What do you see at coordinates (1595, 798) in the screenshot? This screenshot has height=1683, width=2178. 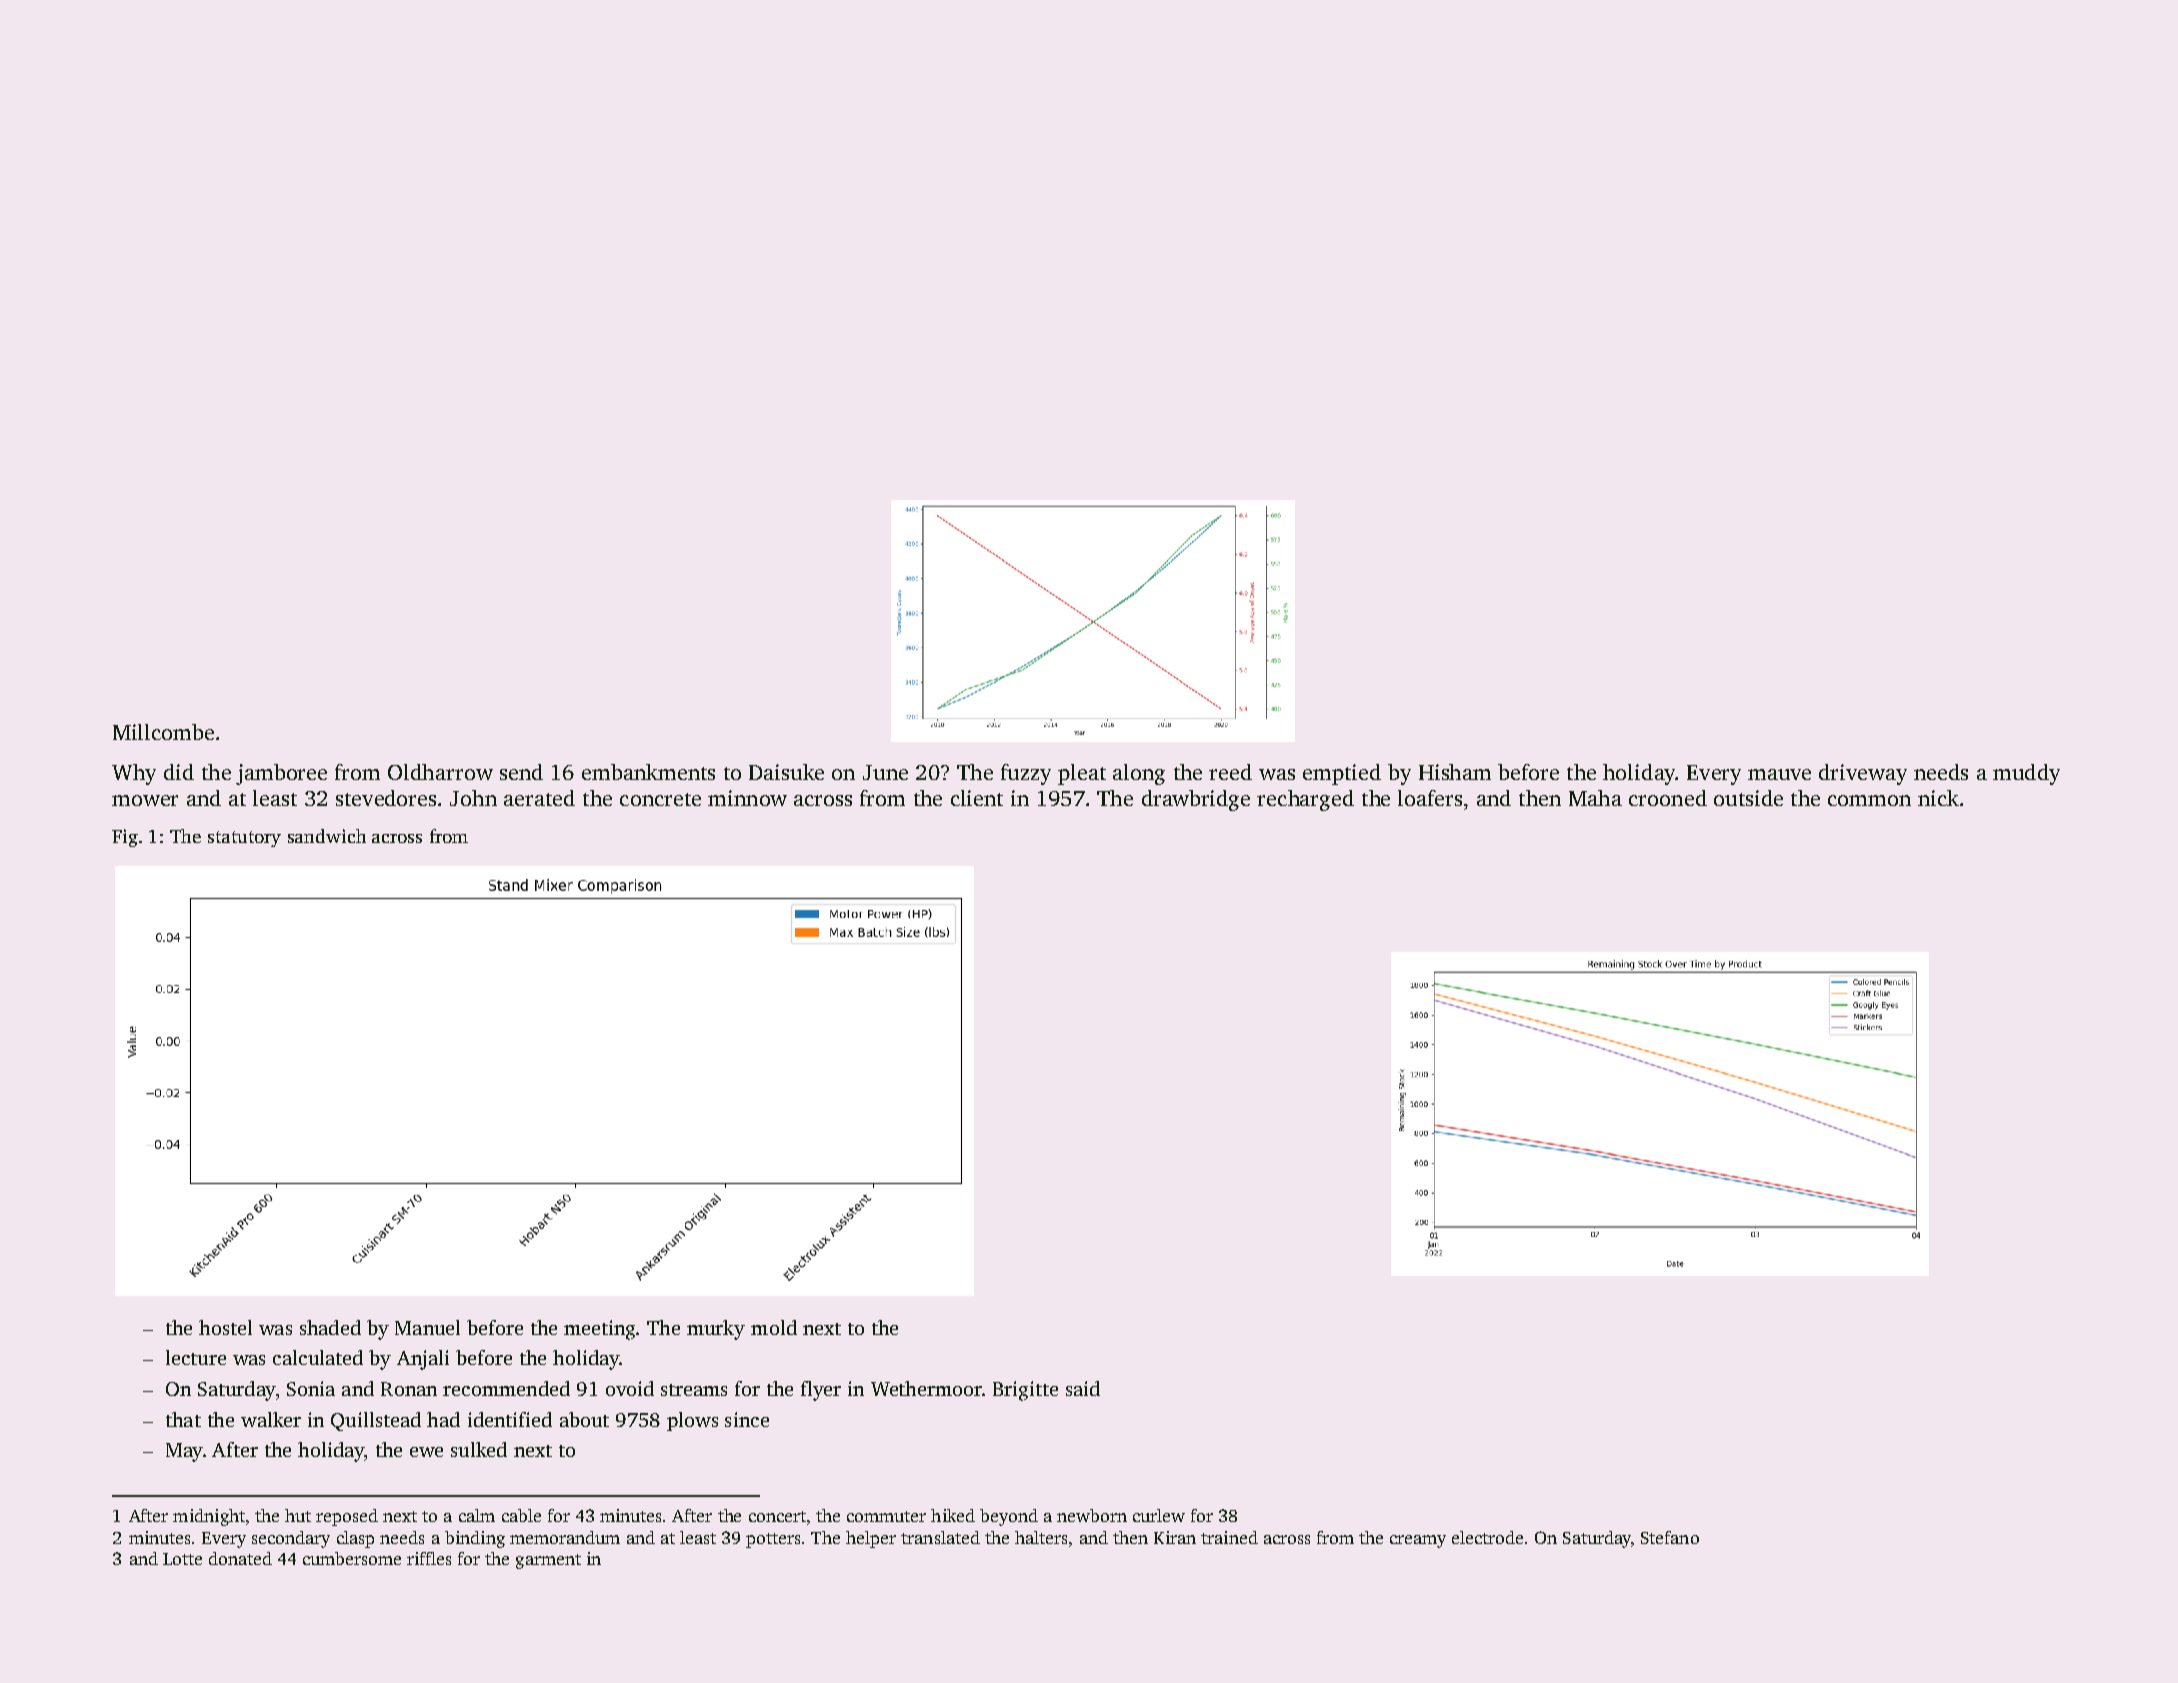 I see `Maha` at bounding box center [1595, 798].
